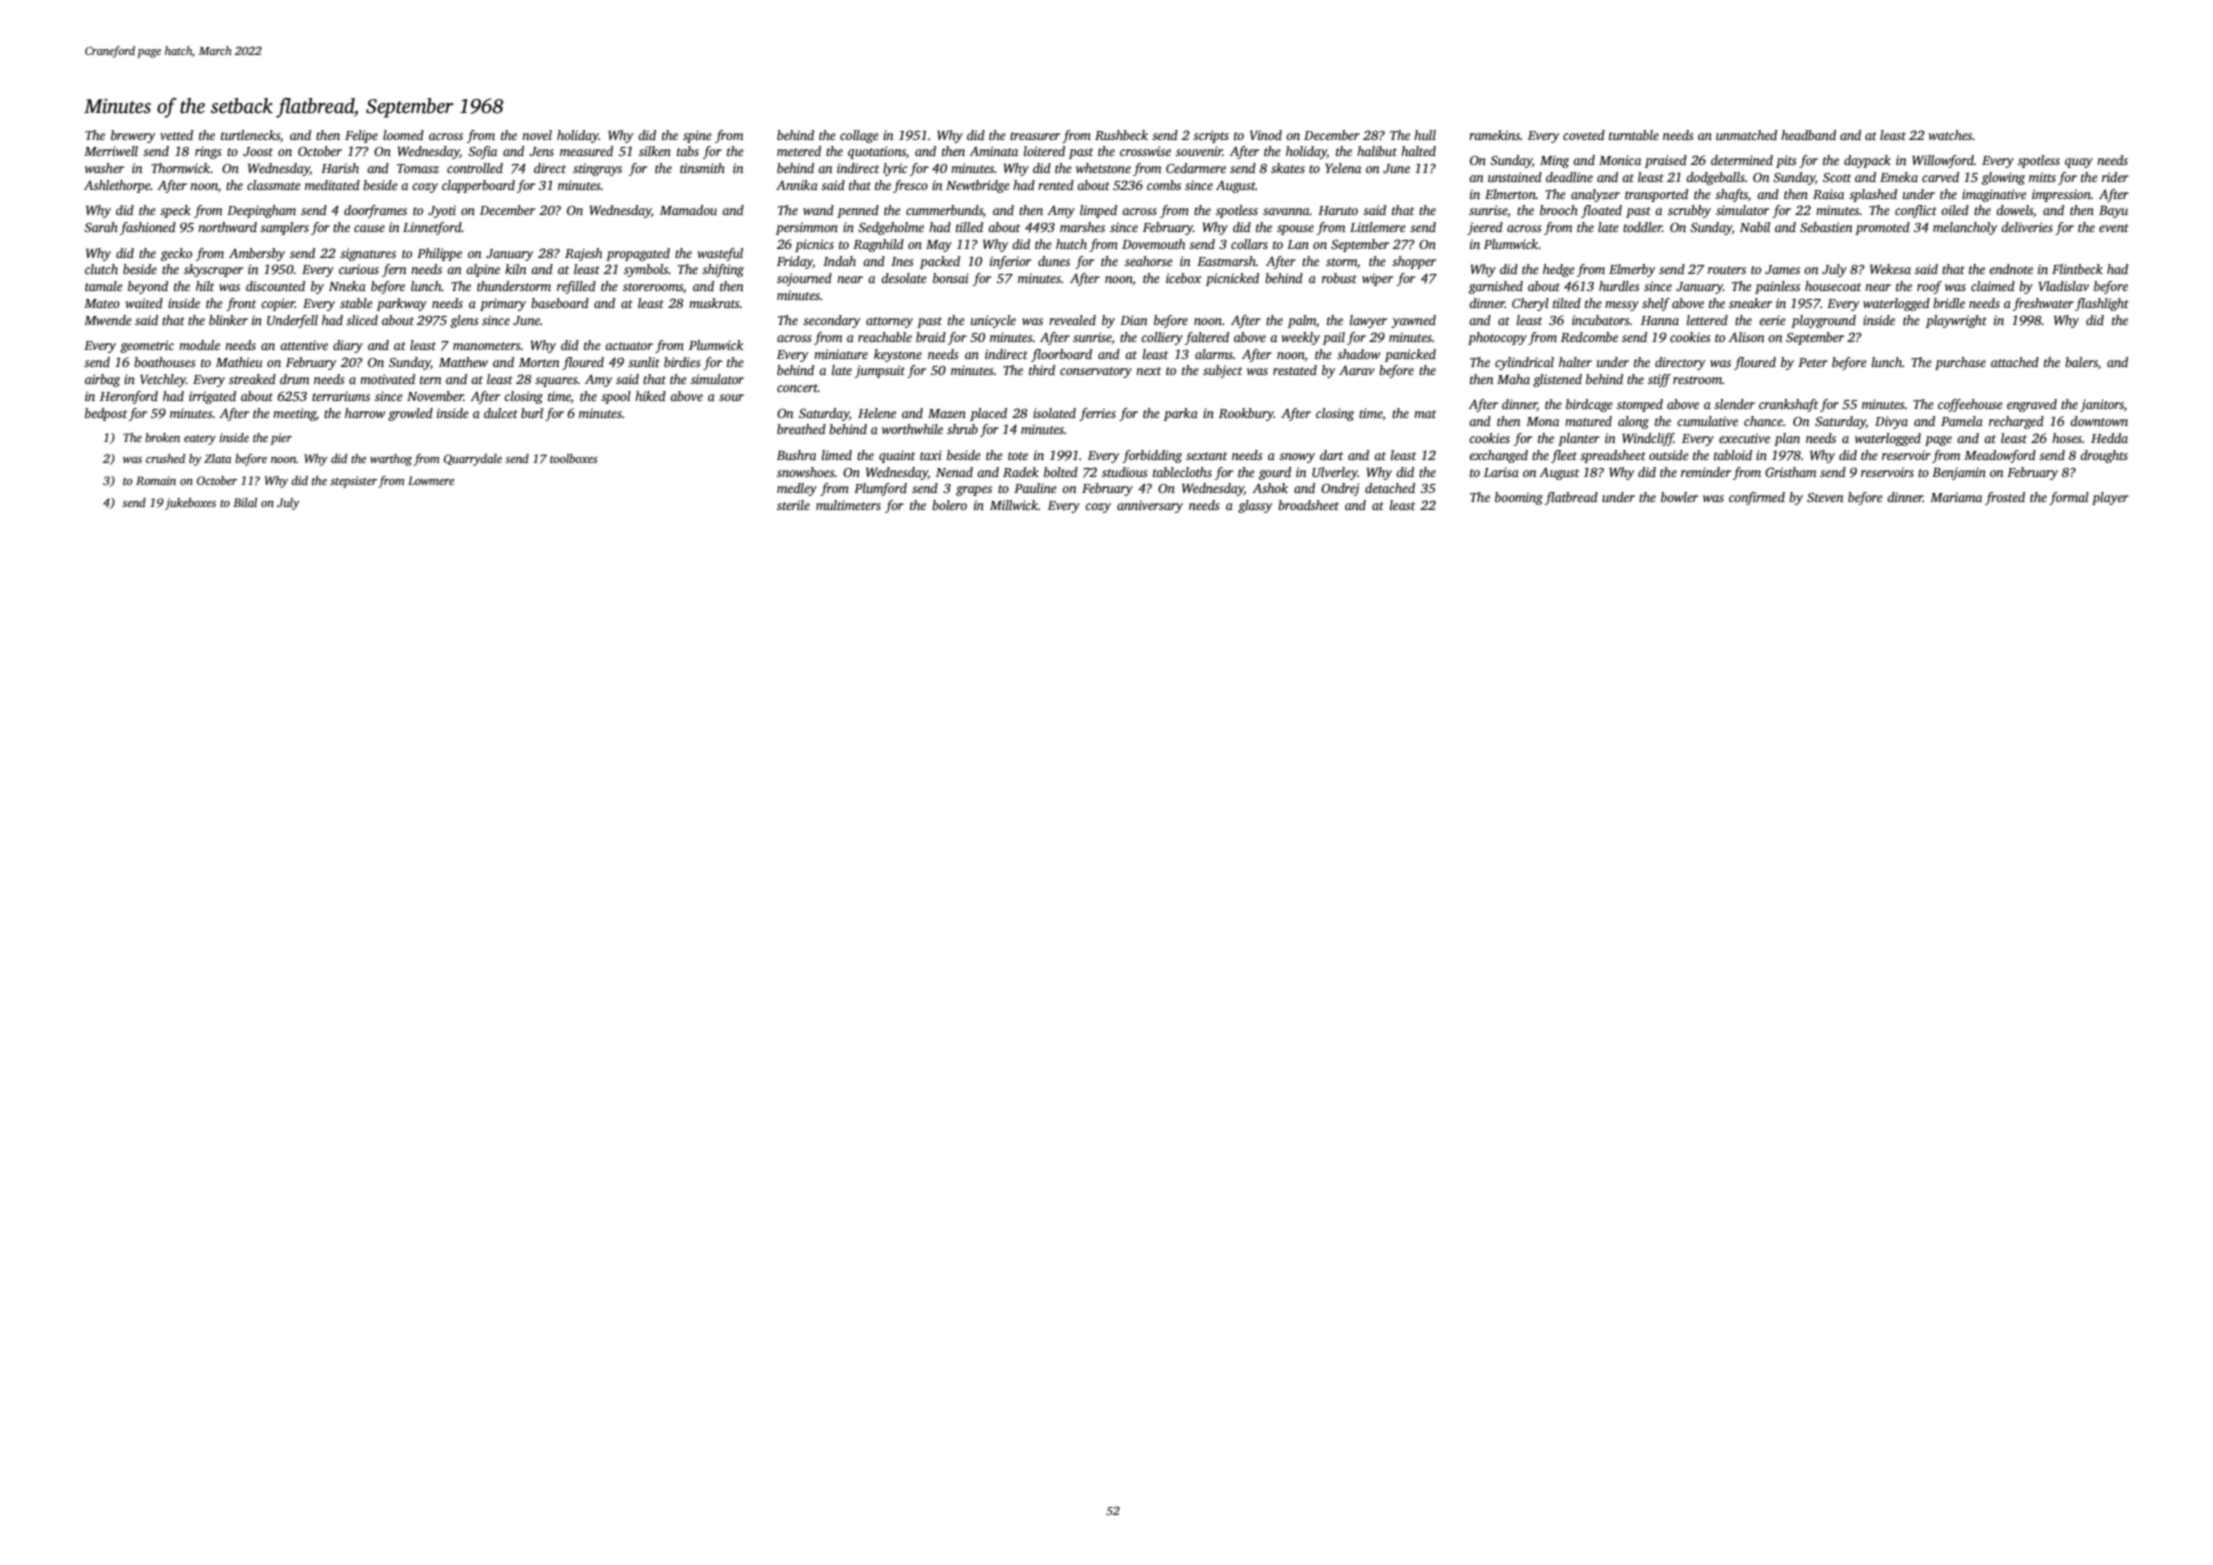  What do you see at coordinates (1867, 161) in the document?
I see `daypack` at bounding box center [1867, 161].
